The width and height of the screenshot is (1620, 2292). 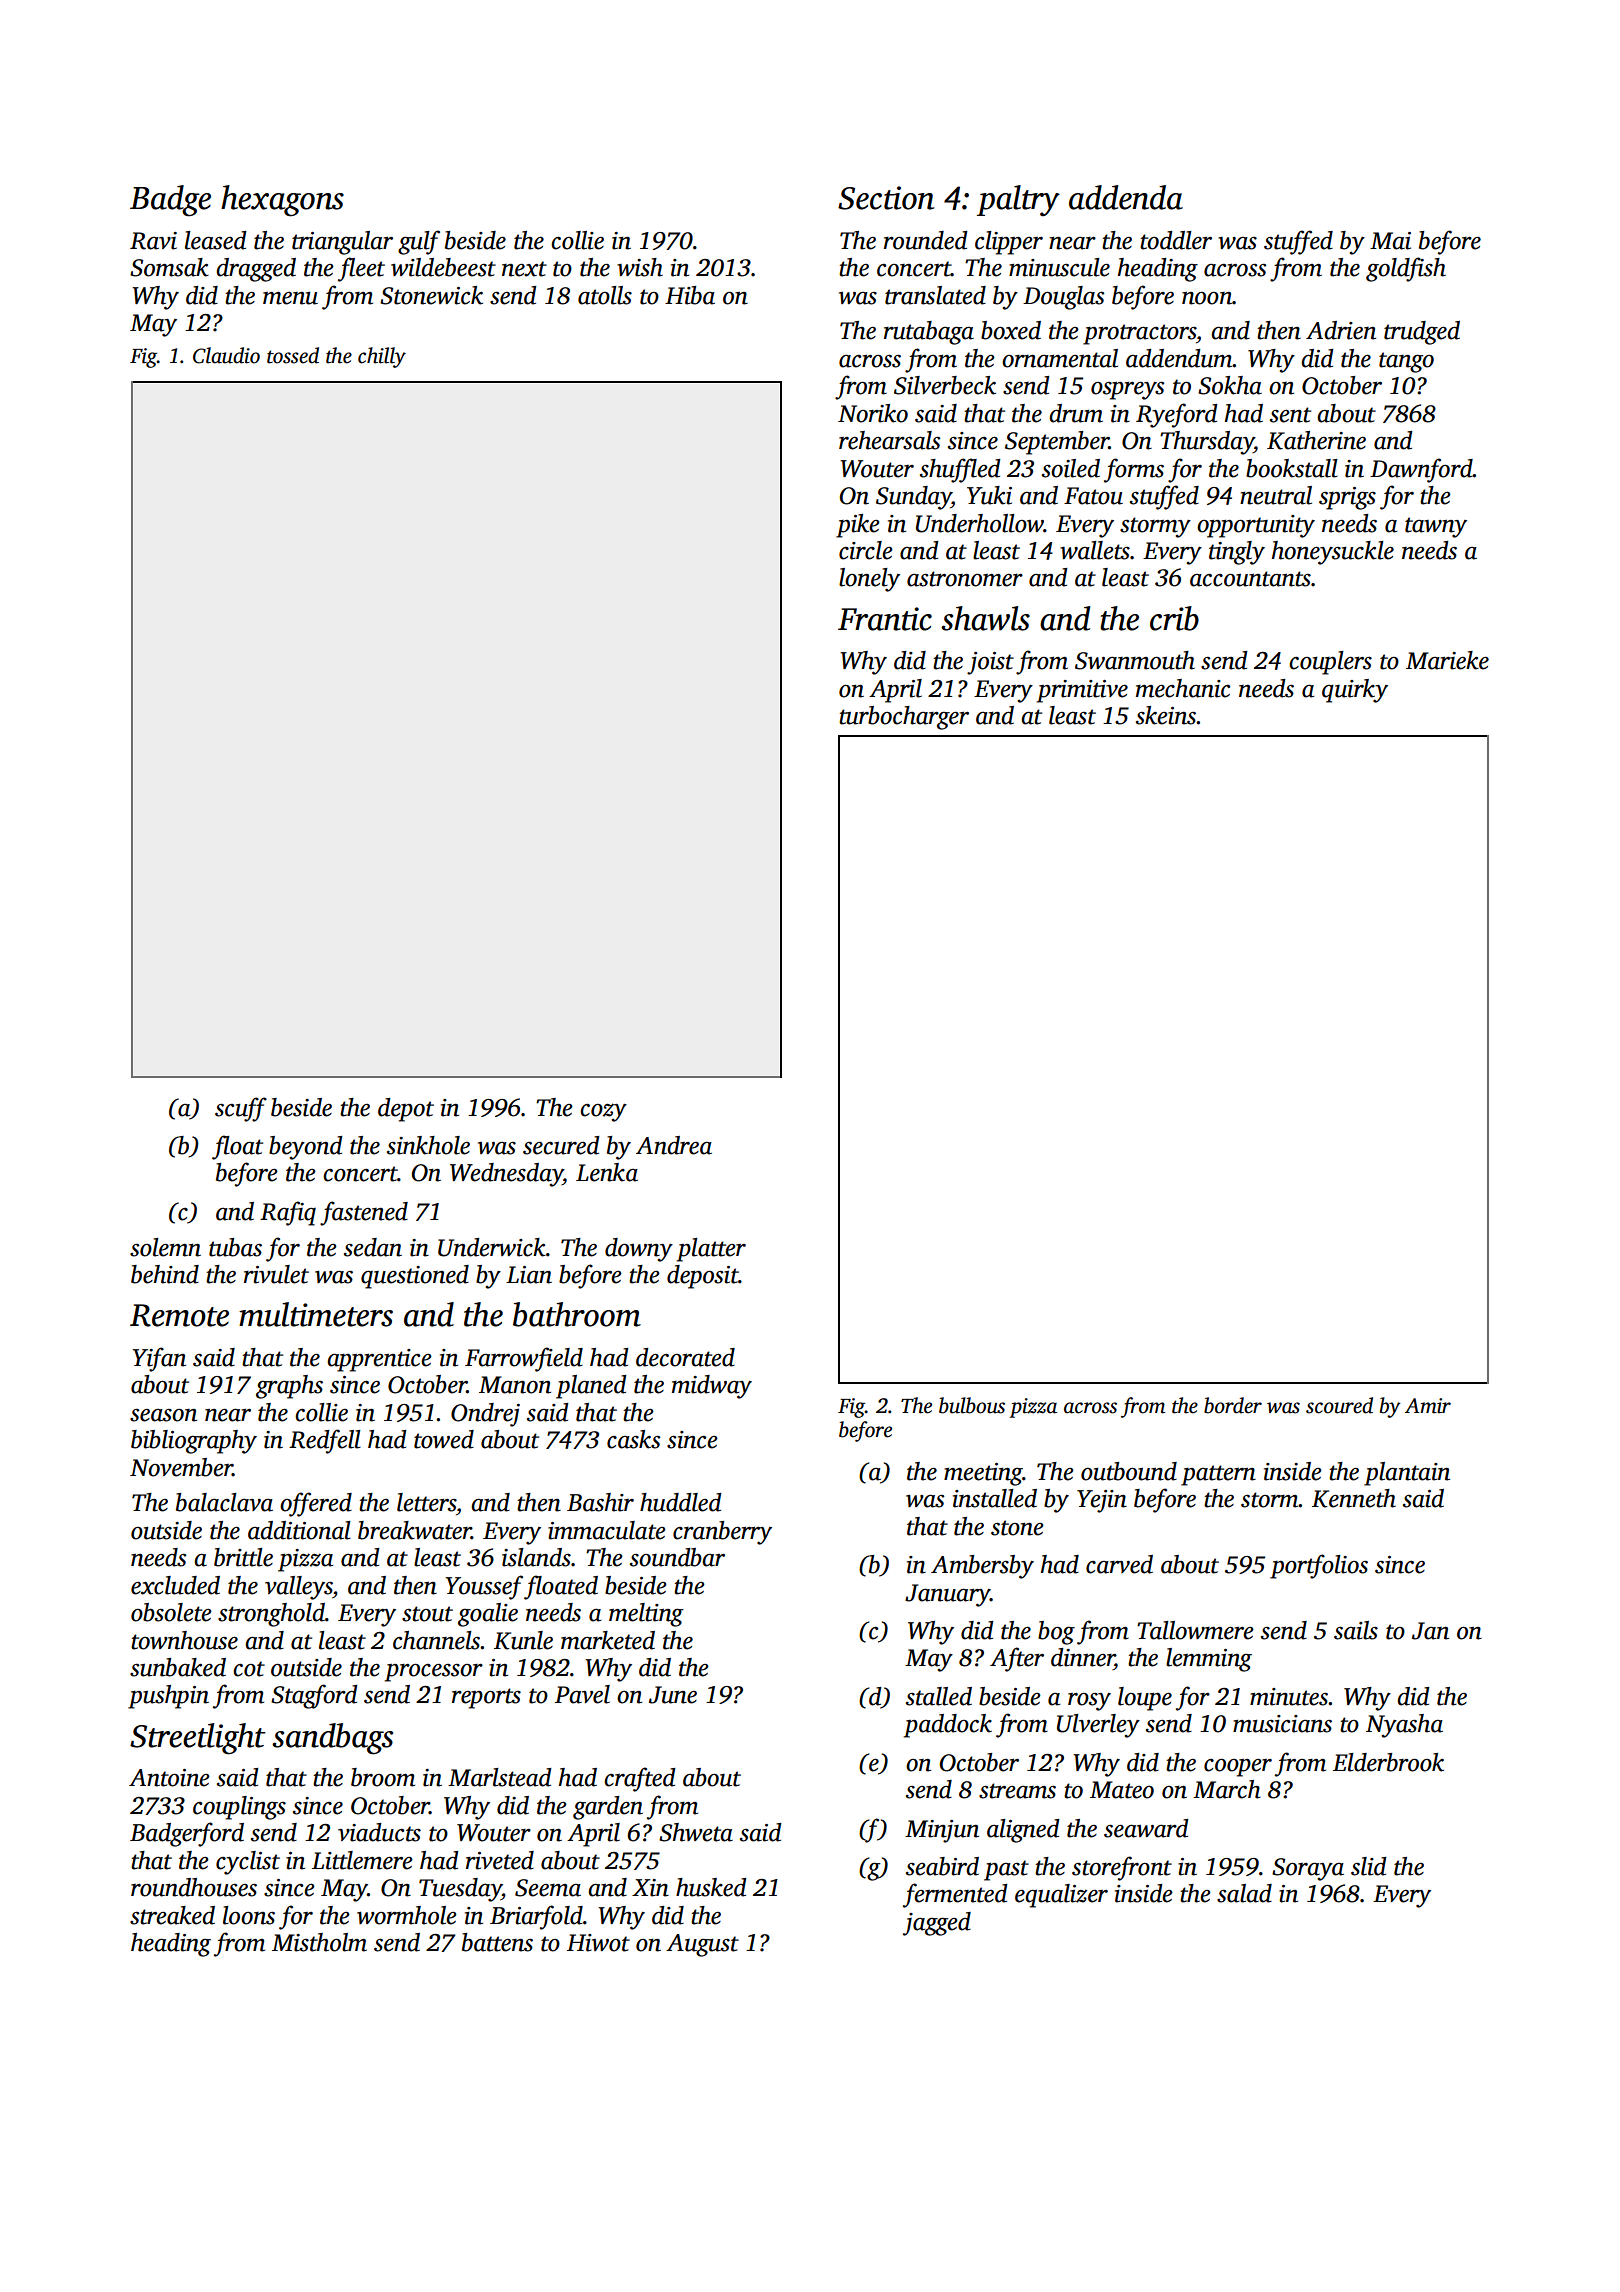 What do you see at coordinates (306, 1148) in the screenshot?
I see `beyond` at bounding box center [306, 1148].
